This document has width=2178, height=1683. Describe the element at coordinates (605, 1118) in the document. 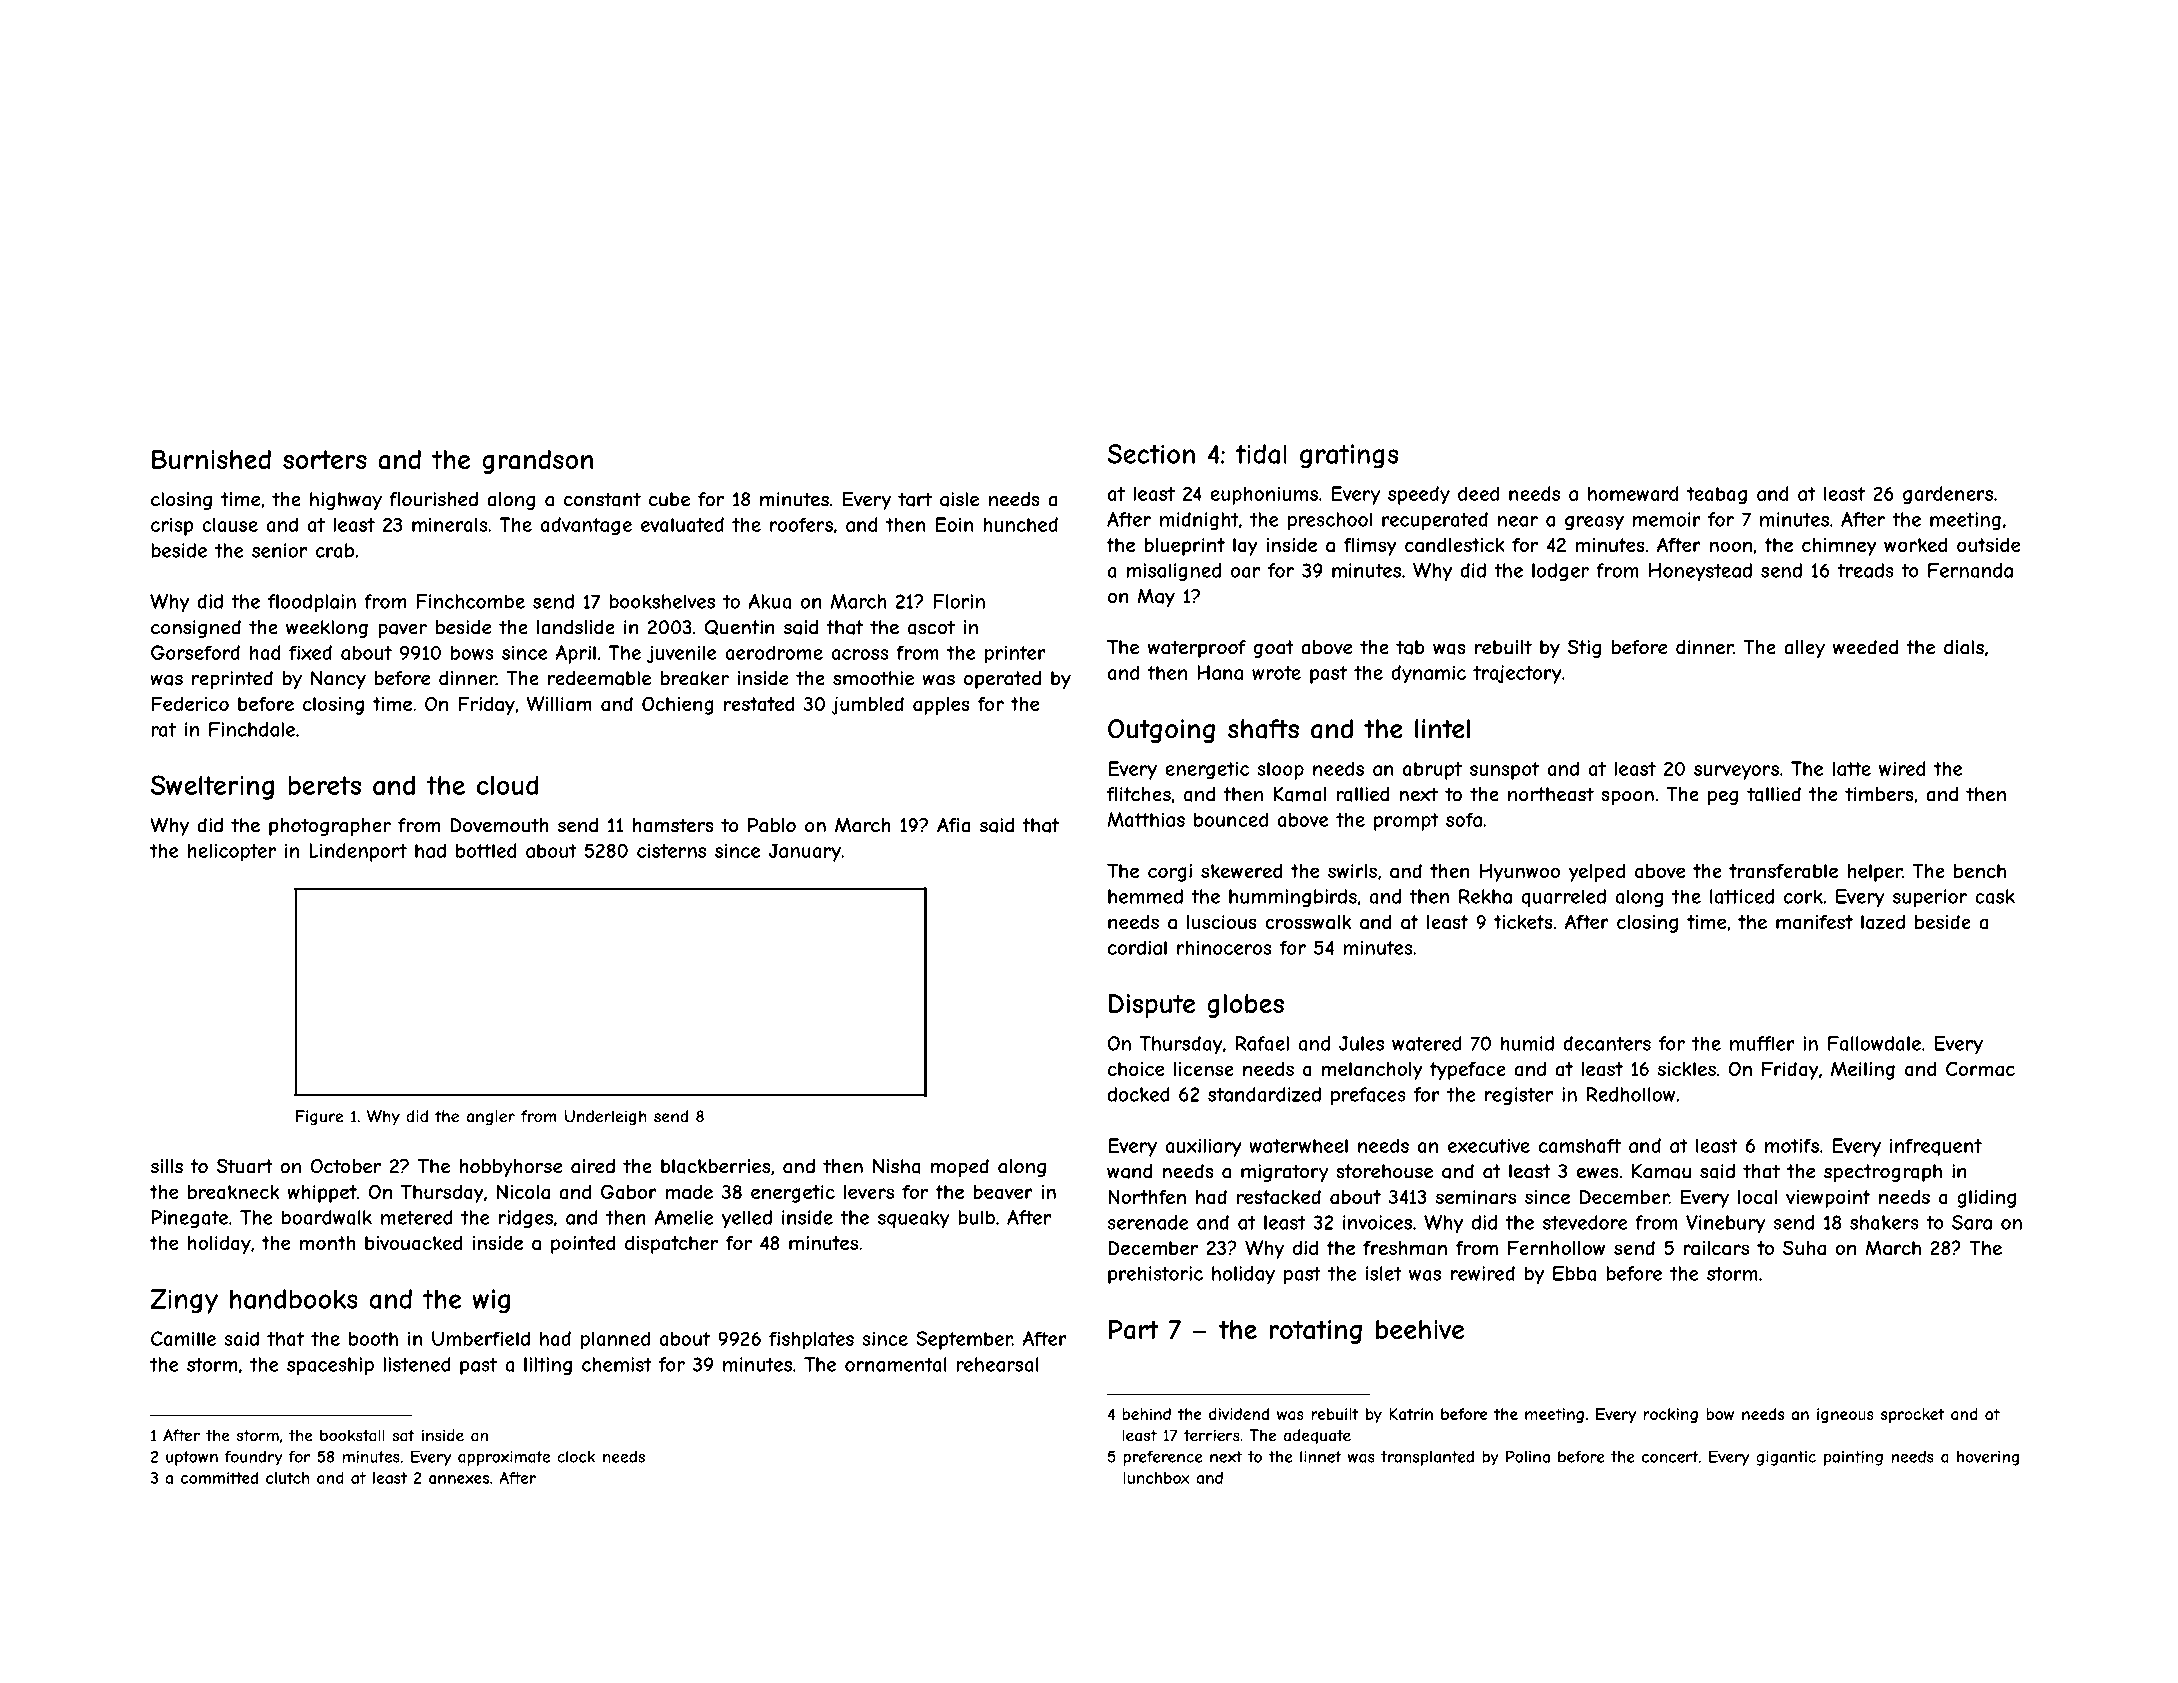

I see `Underleigh` at that location.
